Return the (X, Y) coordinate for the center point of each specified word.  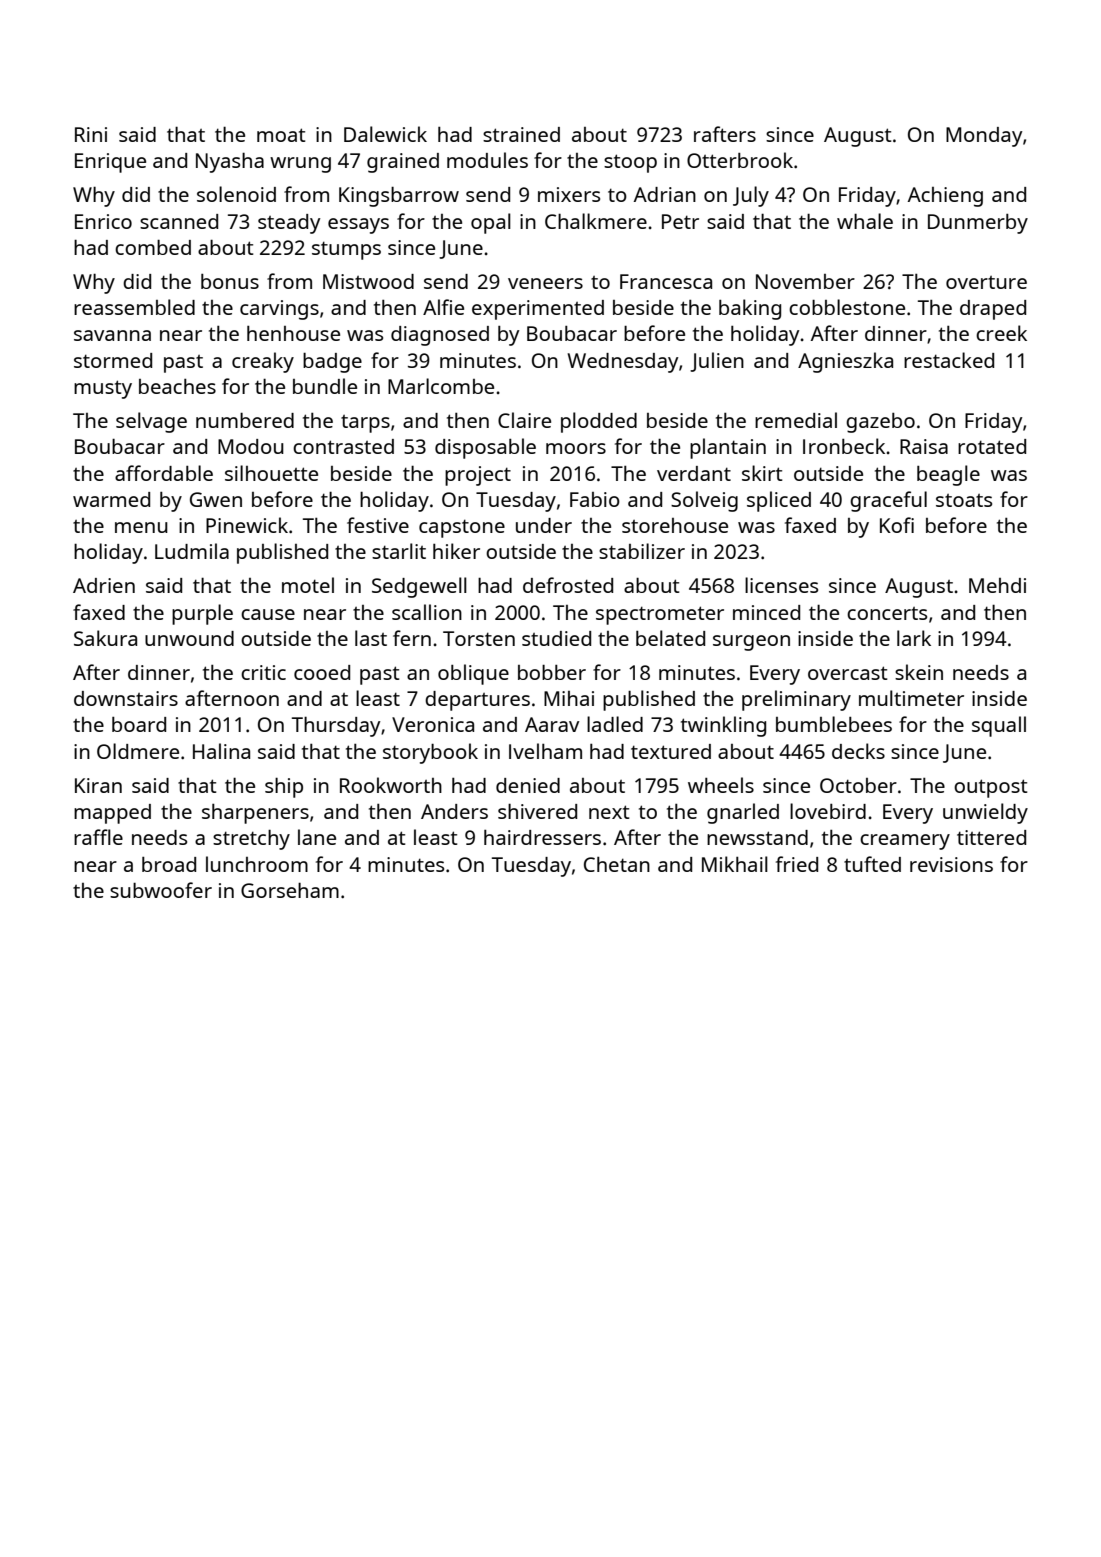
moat (281, 135)
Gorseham (290, 890)
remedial (796, 420)
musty (103, 389)
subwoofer (161, 890)
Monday (984, 137)
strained (521, 134)
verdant (694, 473)
